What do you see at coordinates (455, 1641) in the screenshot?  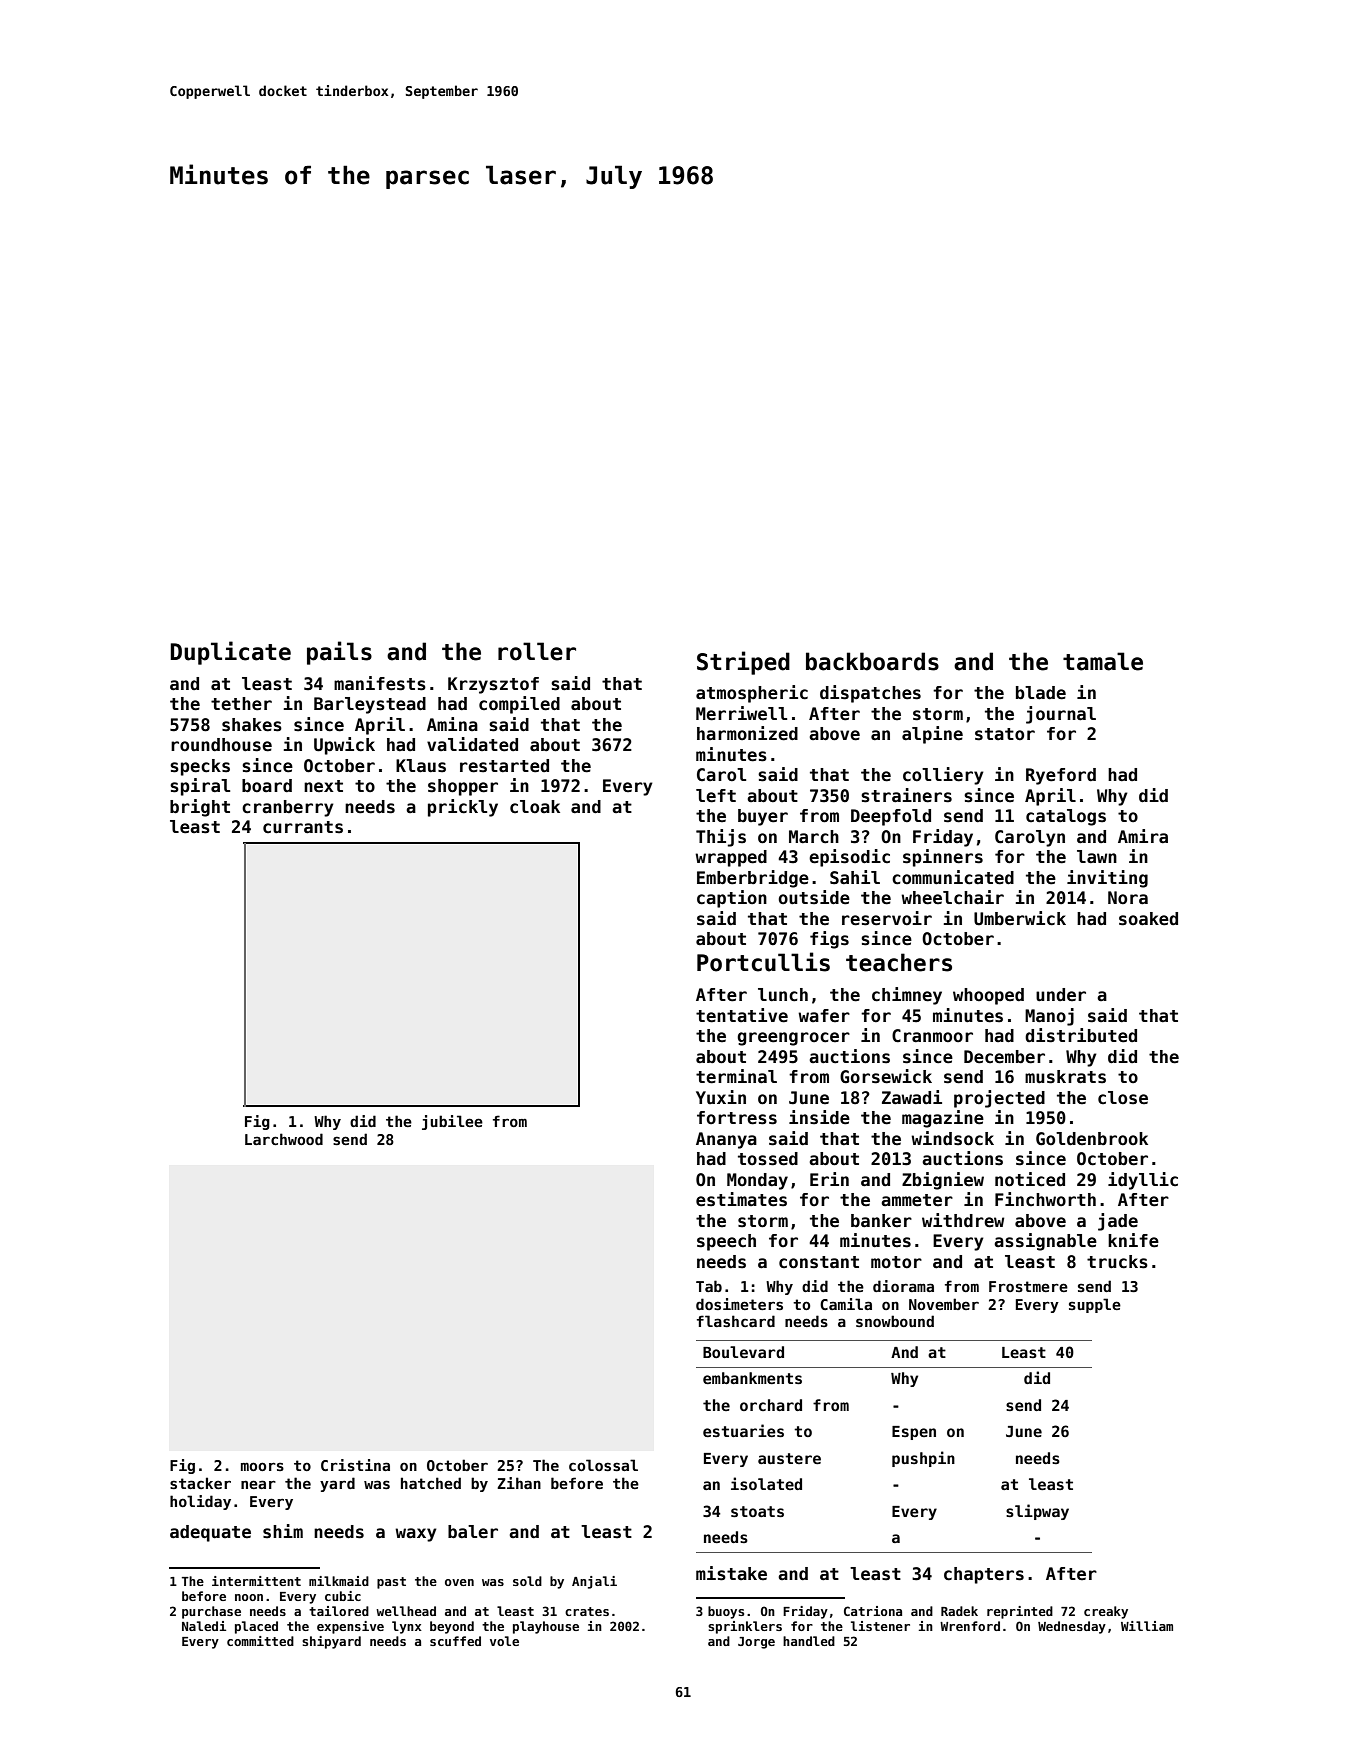 I see `scuffed` at bounding box center [455, 1641].
